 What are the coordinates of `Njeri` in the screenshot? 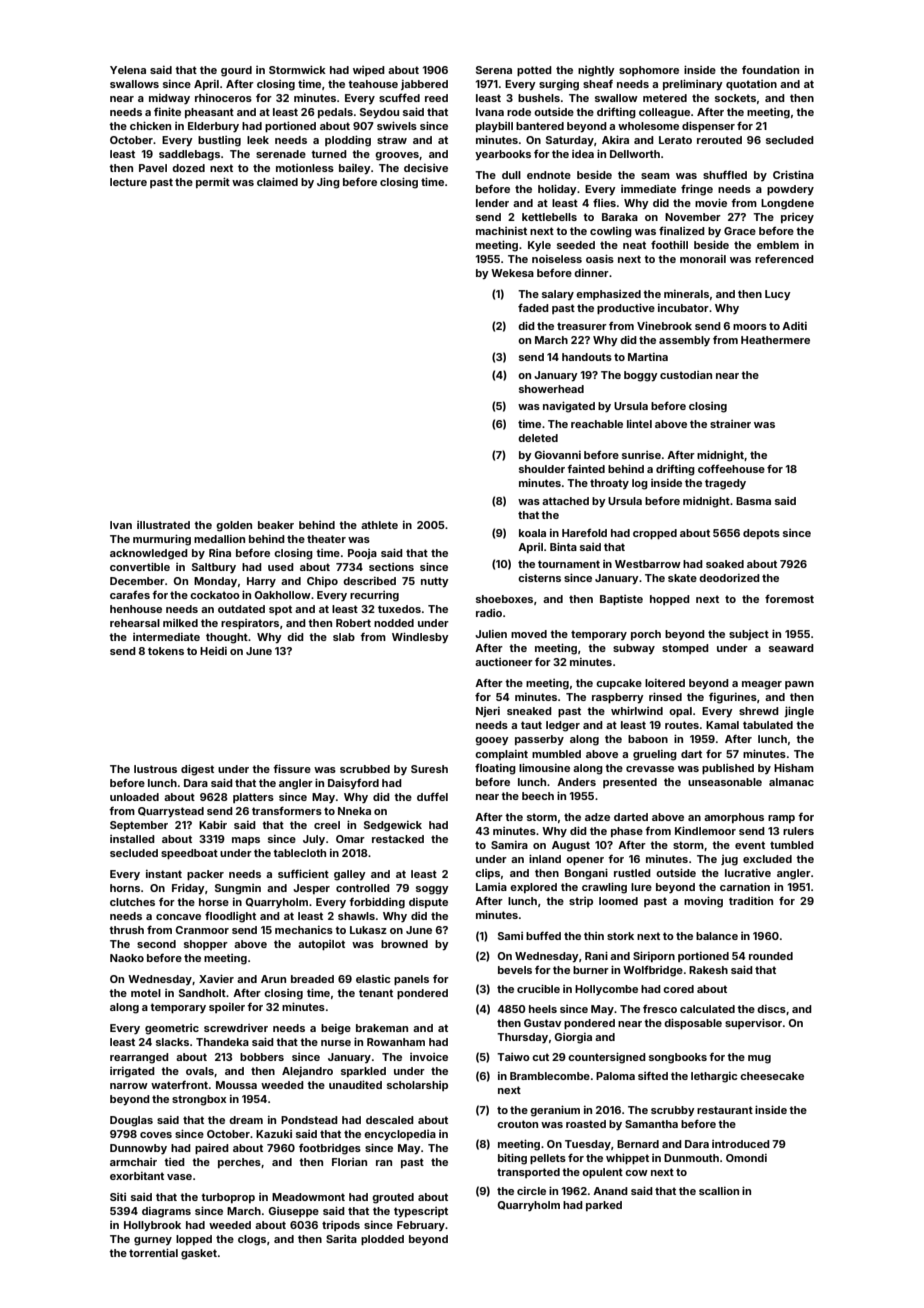 It's located at (488, 712).
